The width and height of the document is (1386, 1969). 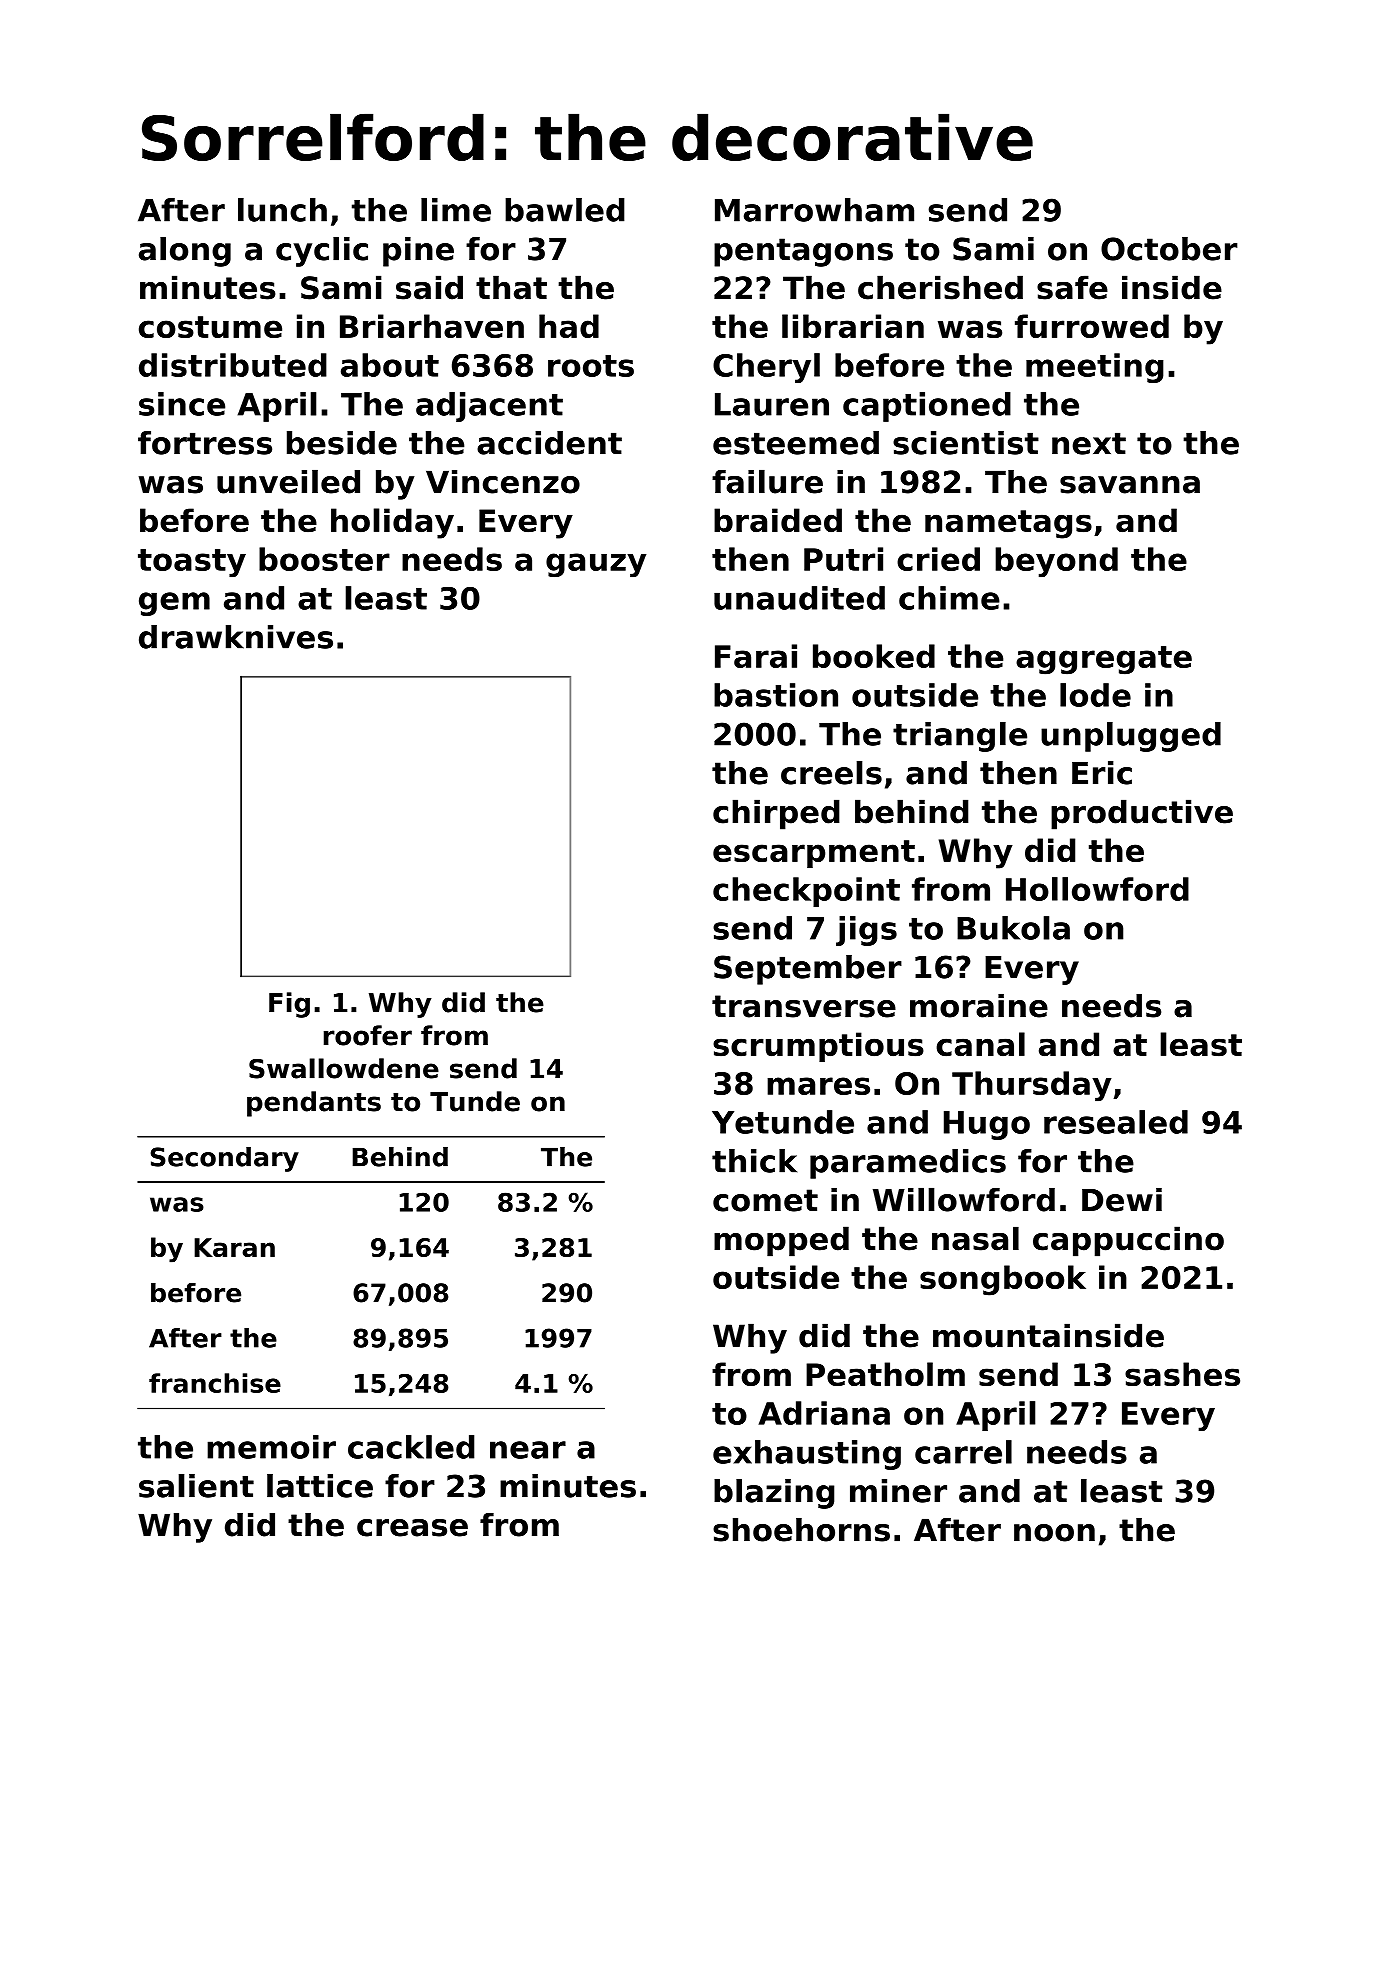 What do you see at coordinates (196, 1486) in the document?
I see `salient` at bounding box center [196, 1486].
